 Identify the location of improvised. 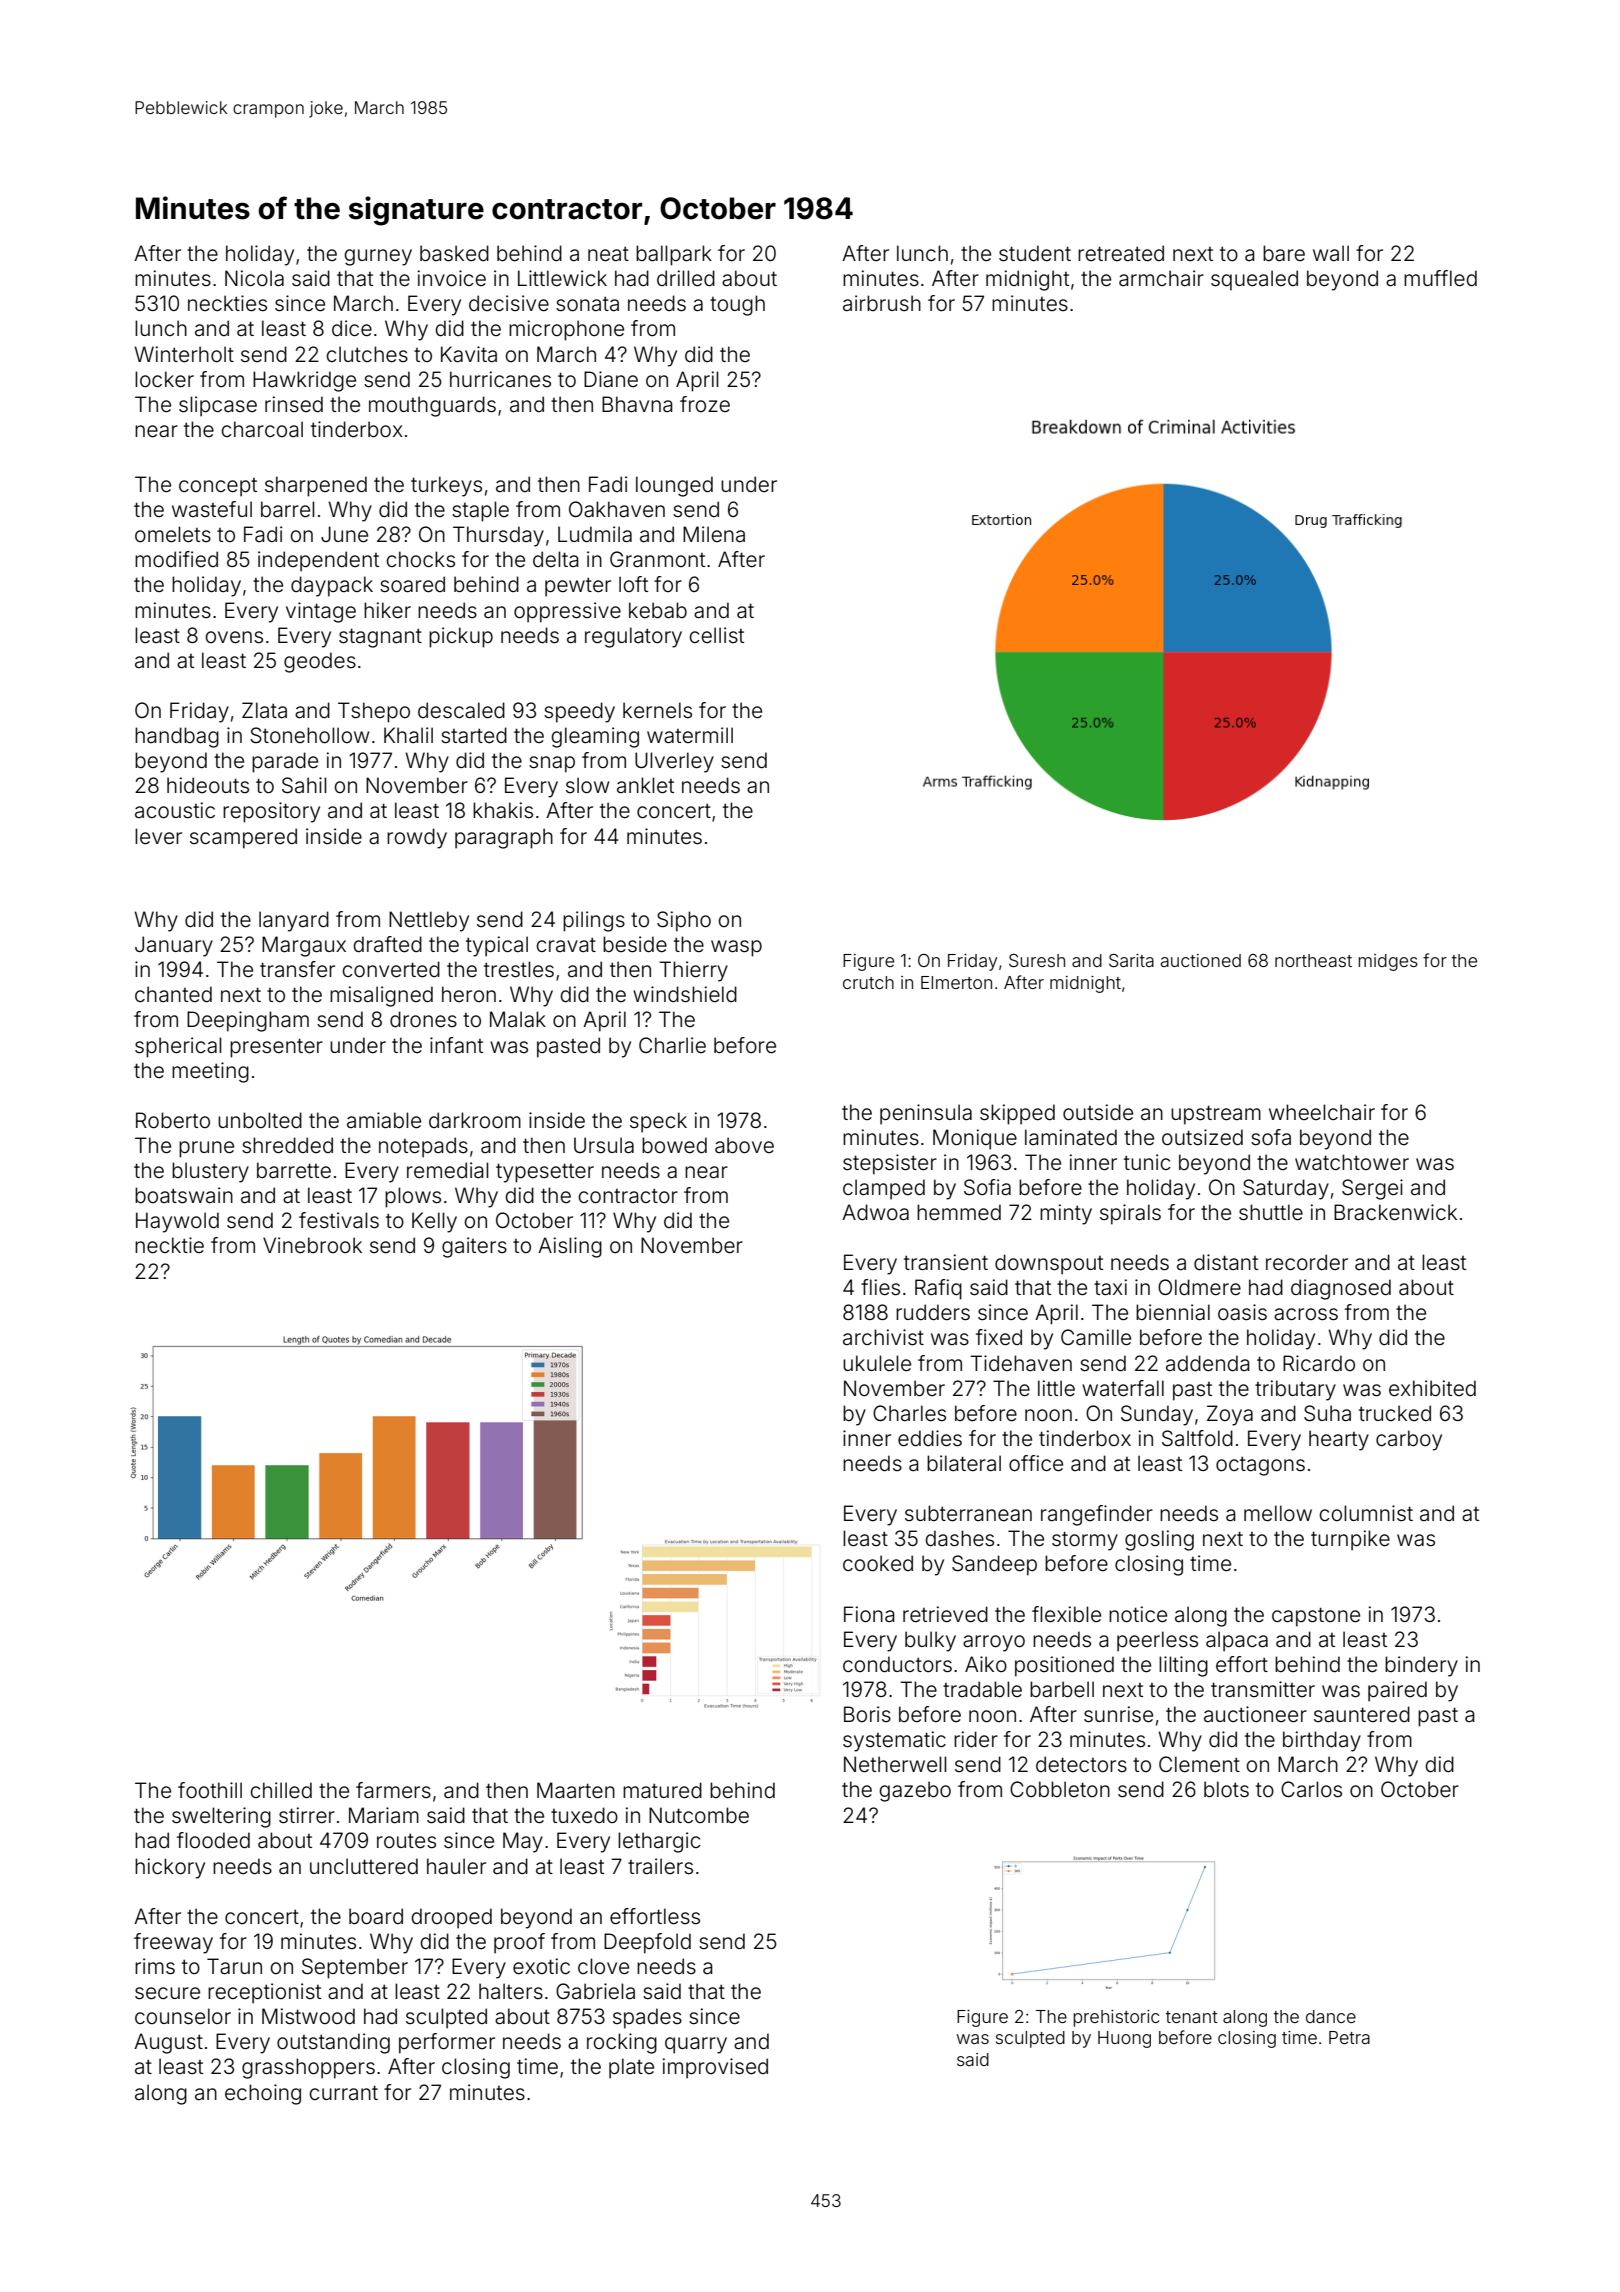
(715, 2068).
